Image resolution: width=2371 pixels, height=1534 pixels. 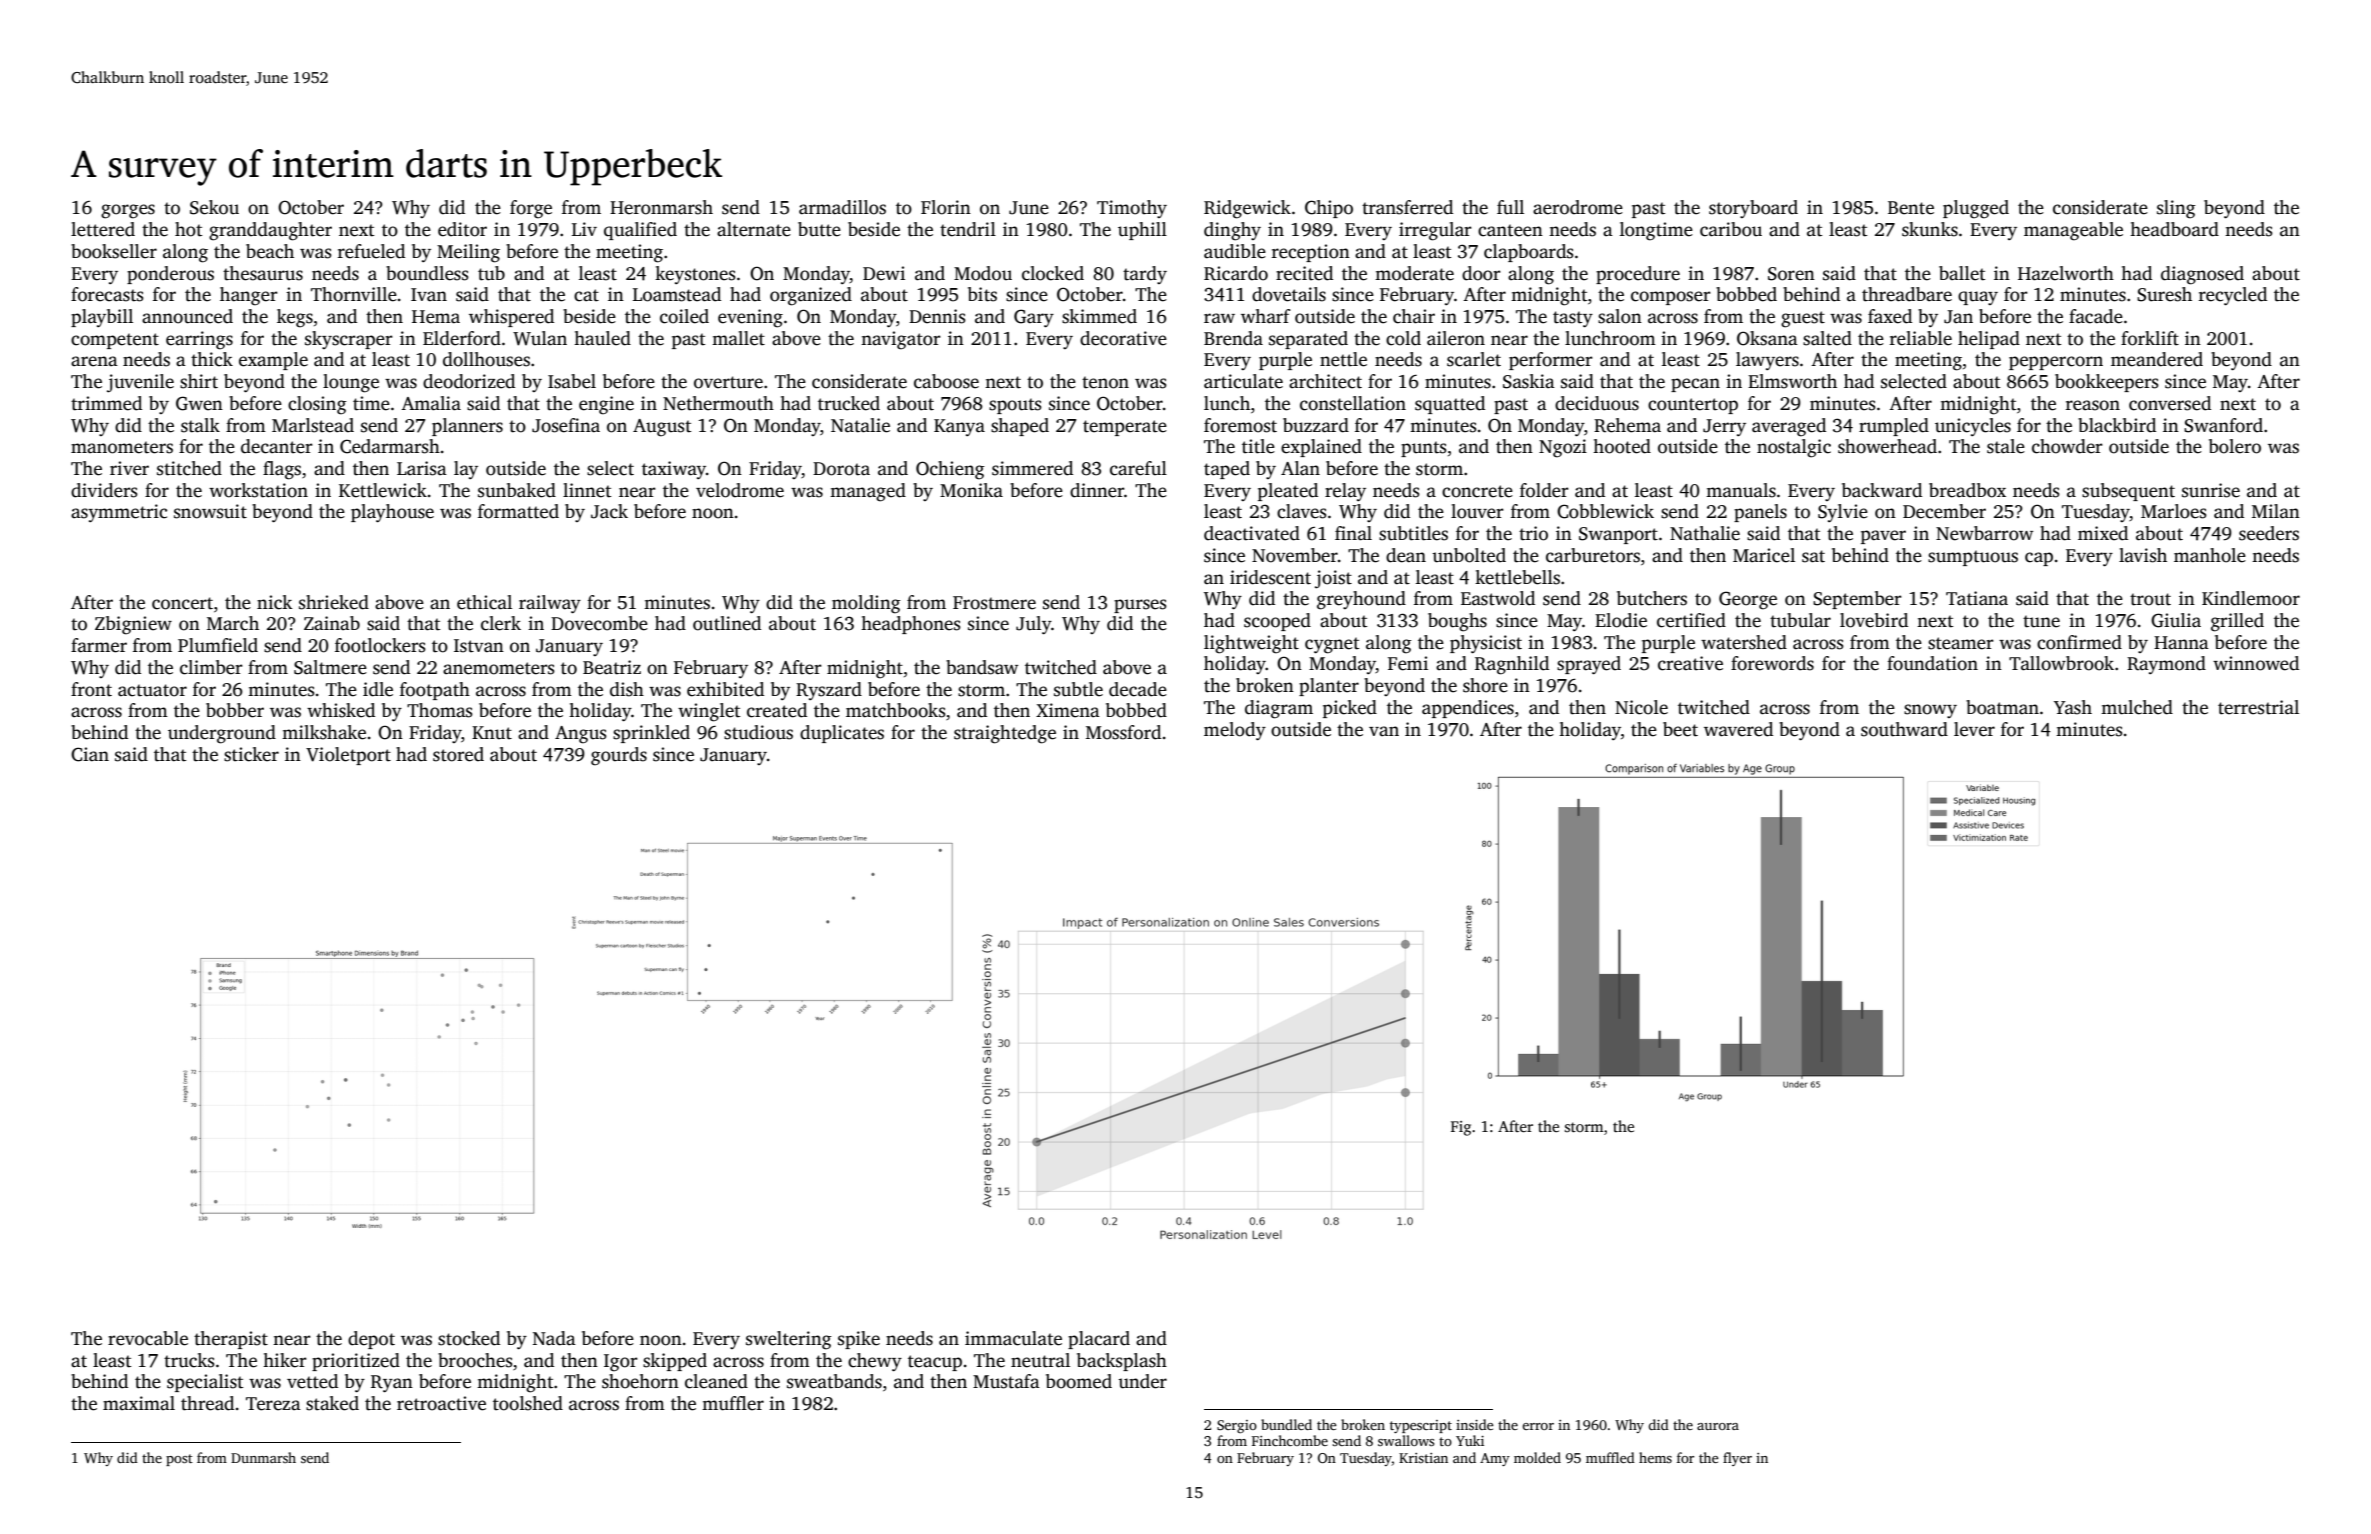 What do you see at coordinates (91, 689) in the screenshot?
I see `front` at bounding box center [91, 689].
